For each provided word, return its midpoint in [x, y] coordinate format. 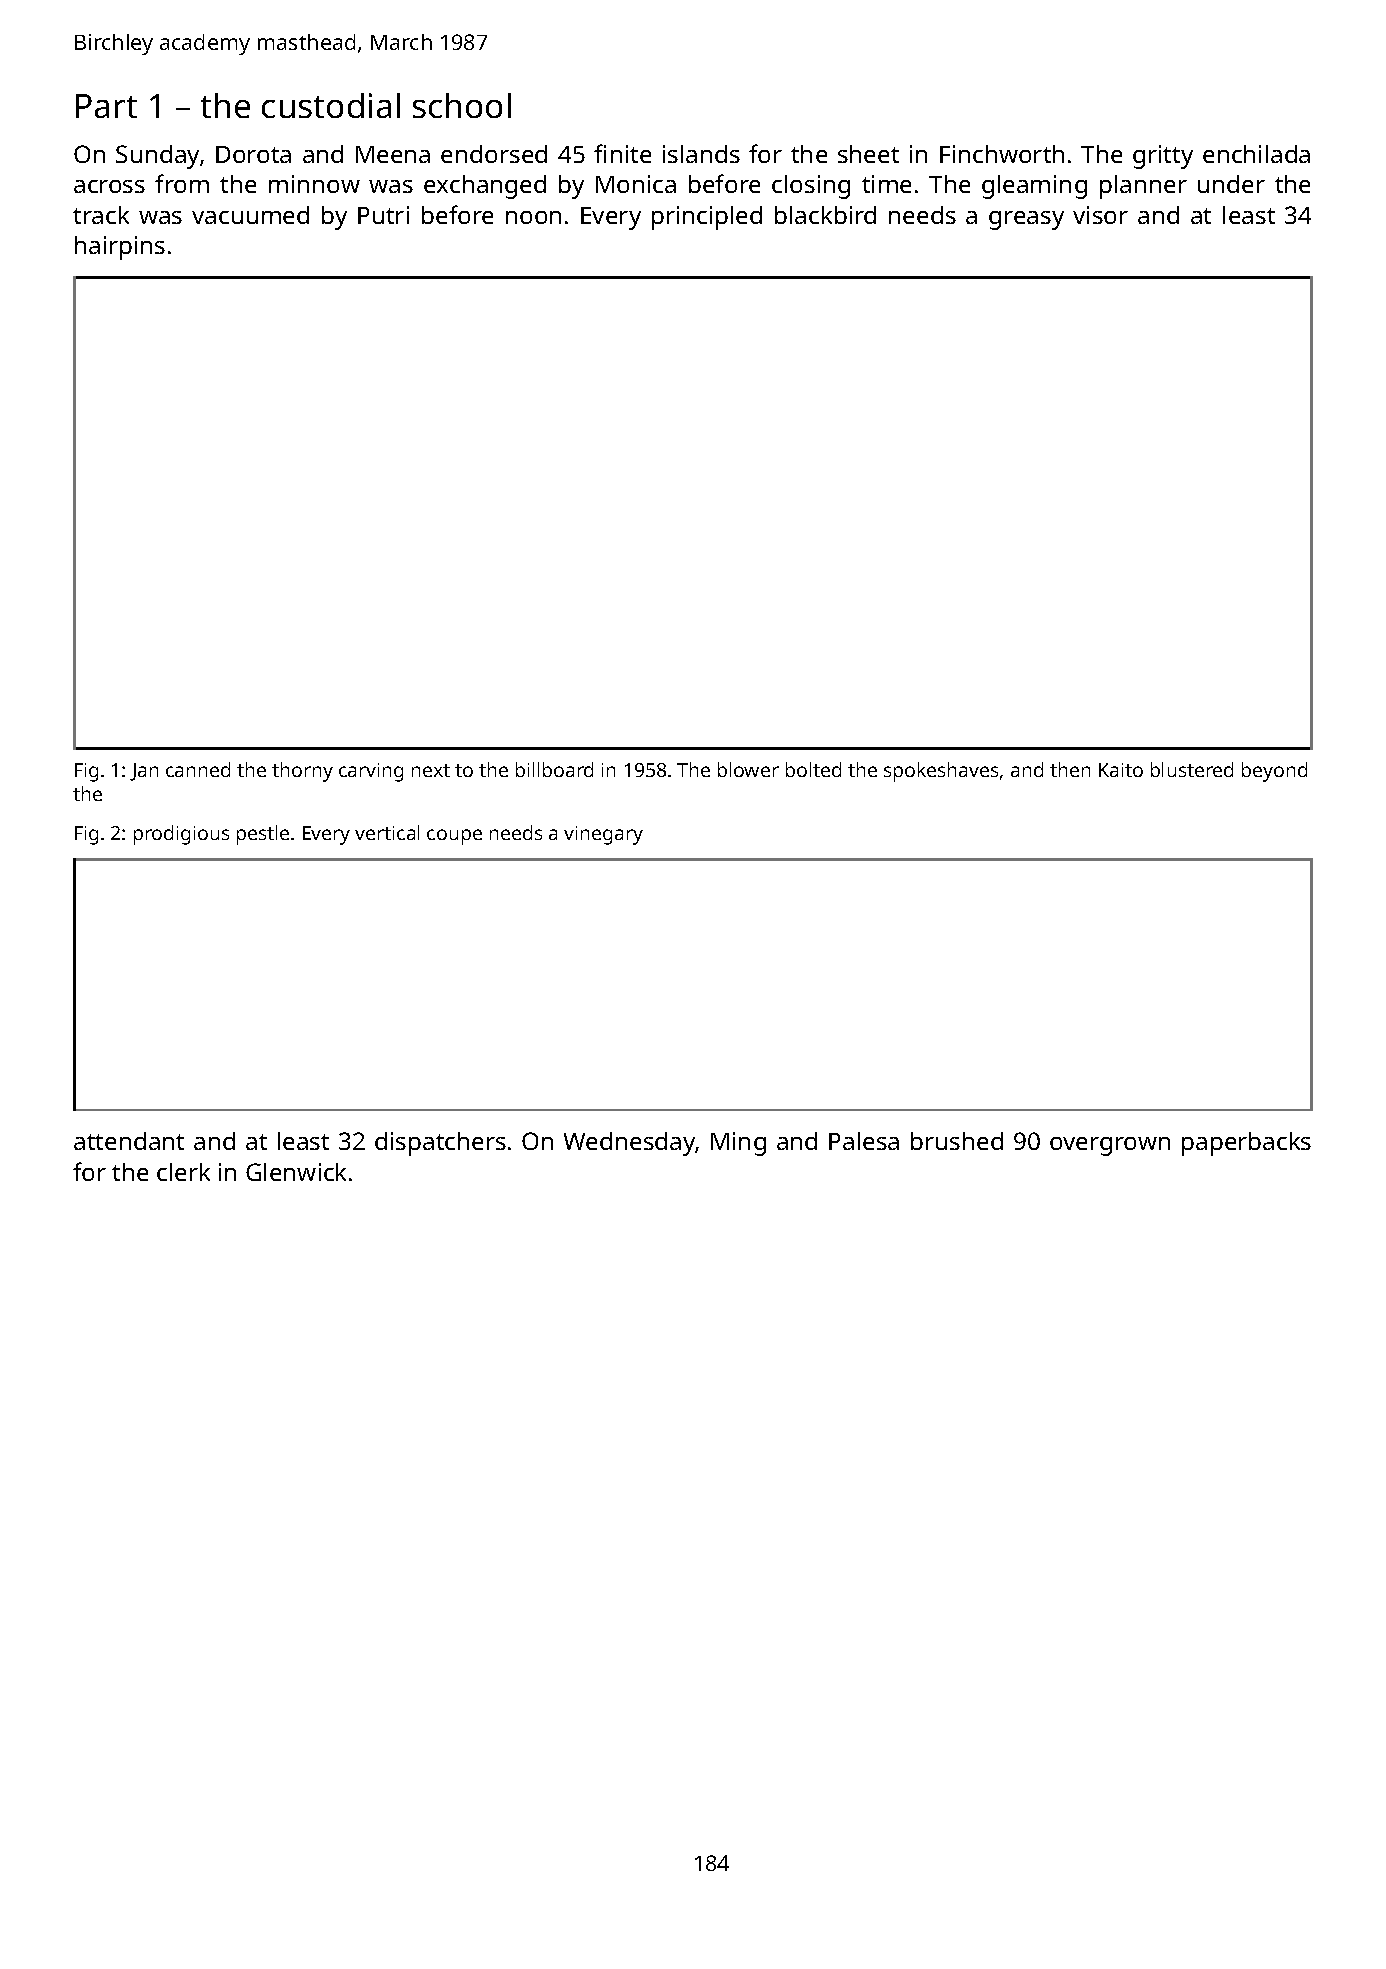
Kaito [1121, 770]
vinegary [603, 835]
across [109, 186]
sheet [868, 154]
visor [1100, 215]
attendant [129, 1141]
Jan [144, 772]
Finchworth [1002, 154]
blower [748, 769]
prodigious [181, 835]
